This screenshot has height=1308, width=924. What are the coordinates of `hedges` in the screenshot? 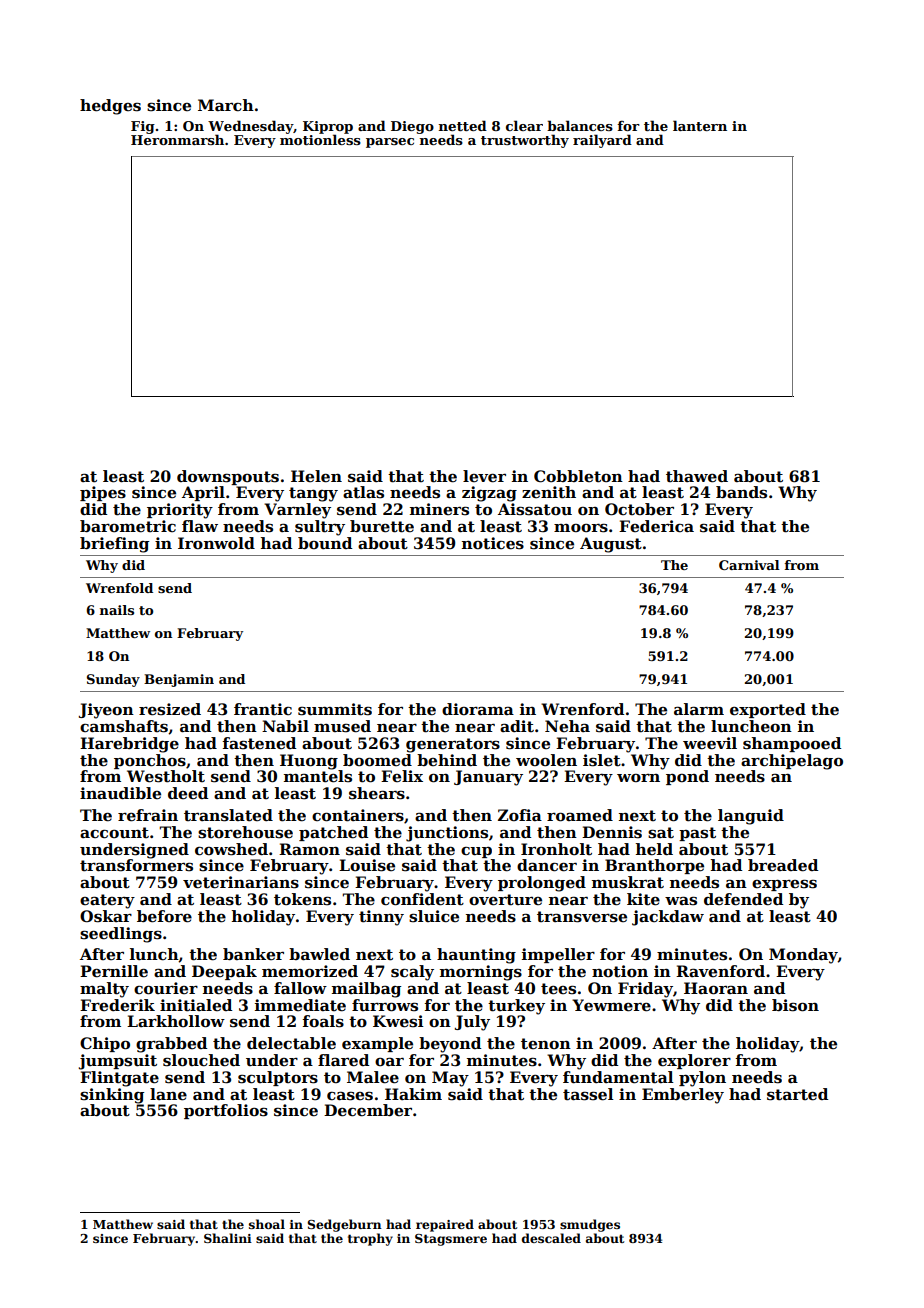 It's located at (110, 107).
